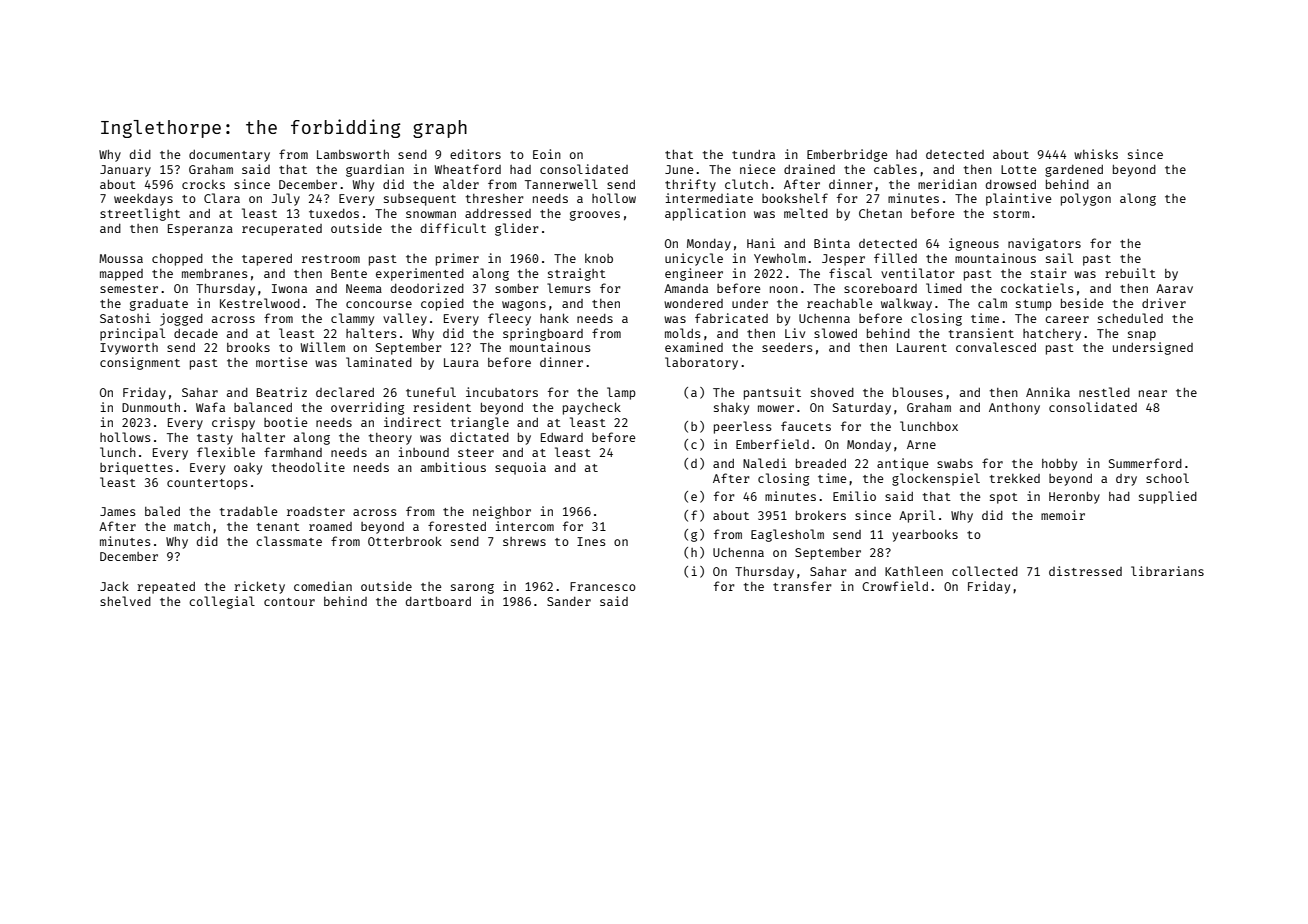  I want to click on grooves, so click(595, 216).
